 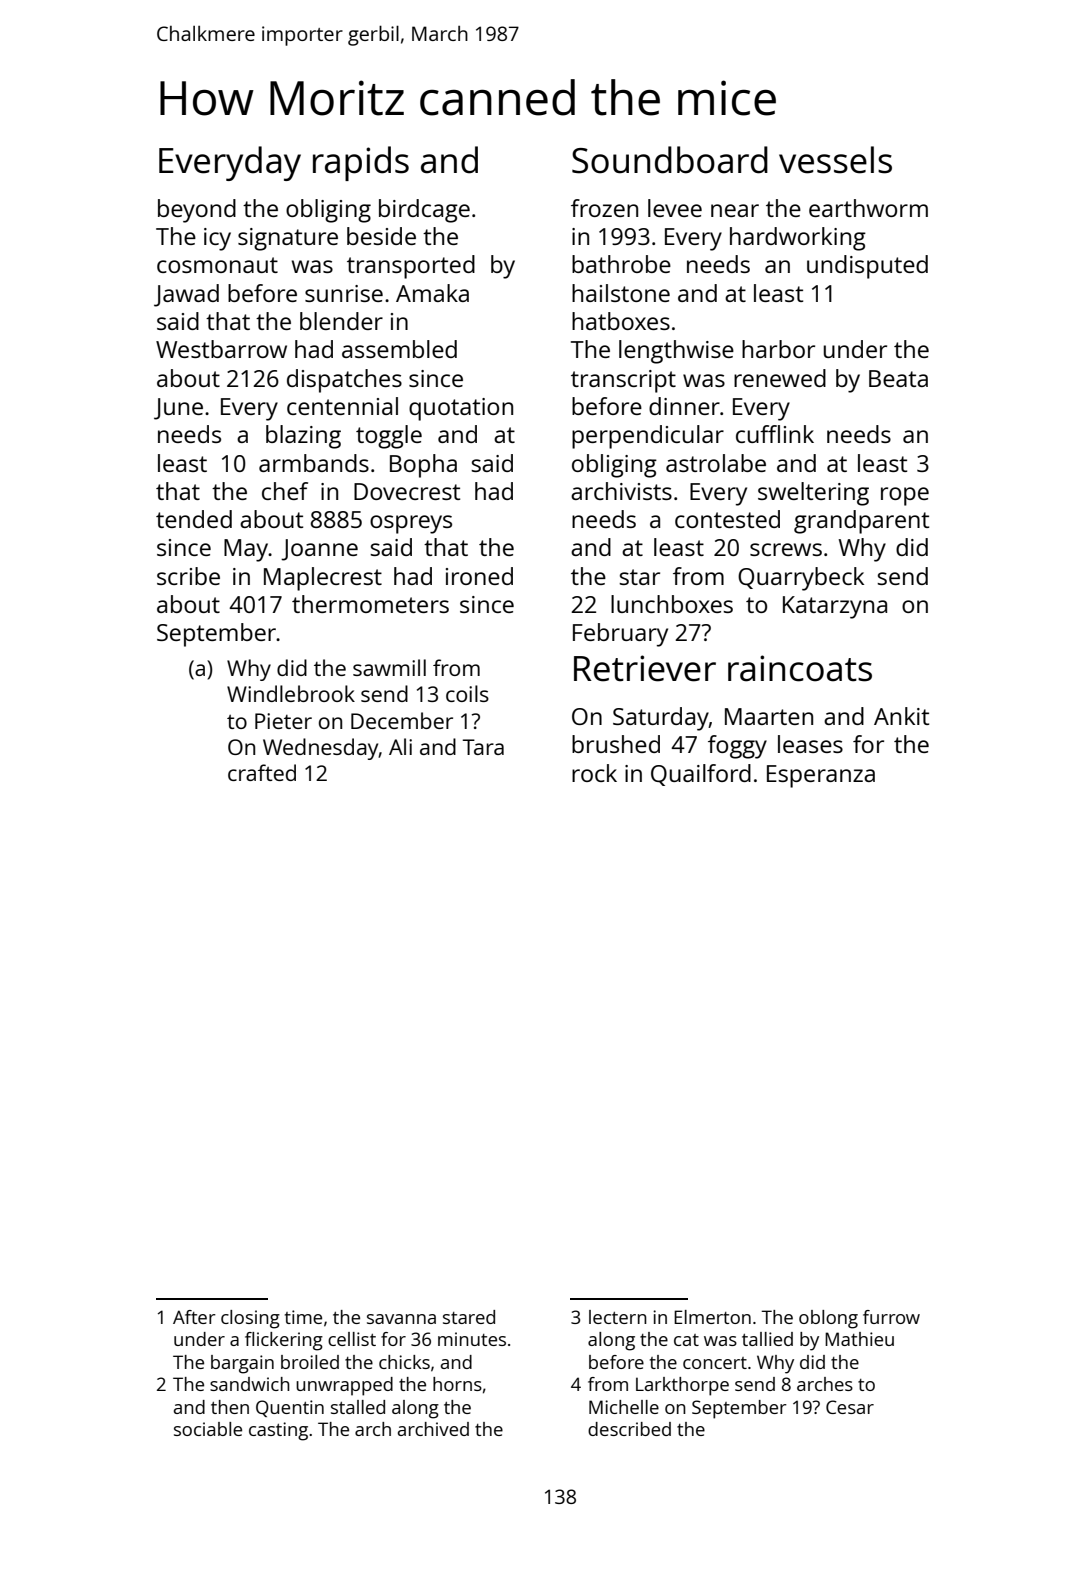 What do you see at coordinates (262, 772) in the document?
I see `crafted` at bounding box center [262, 772].
